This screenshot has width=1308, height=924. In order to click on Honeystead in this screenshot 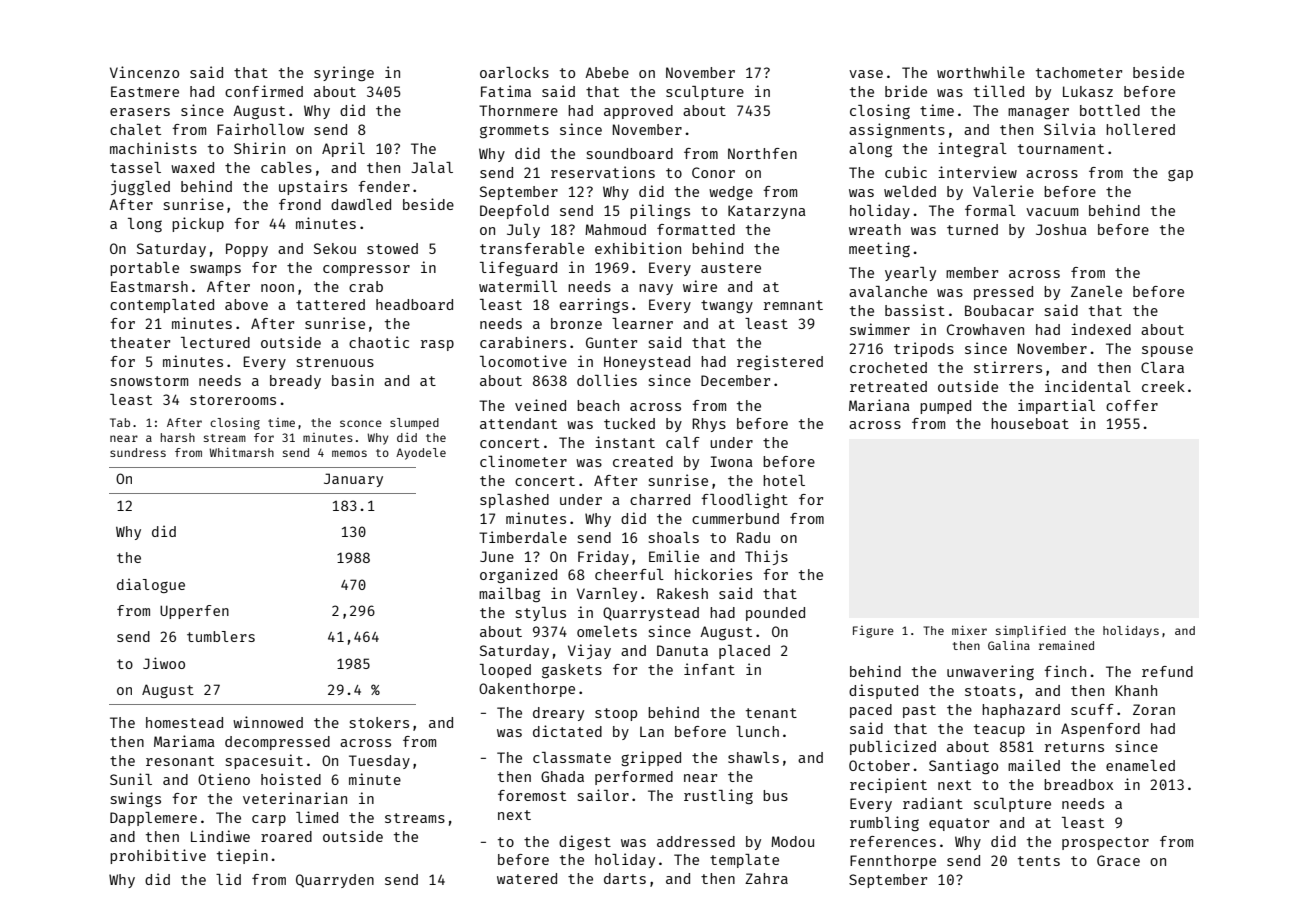, I will do `click(647, 363)`.
